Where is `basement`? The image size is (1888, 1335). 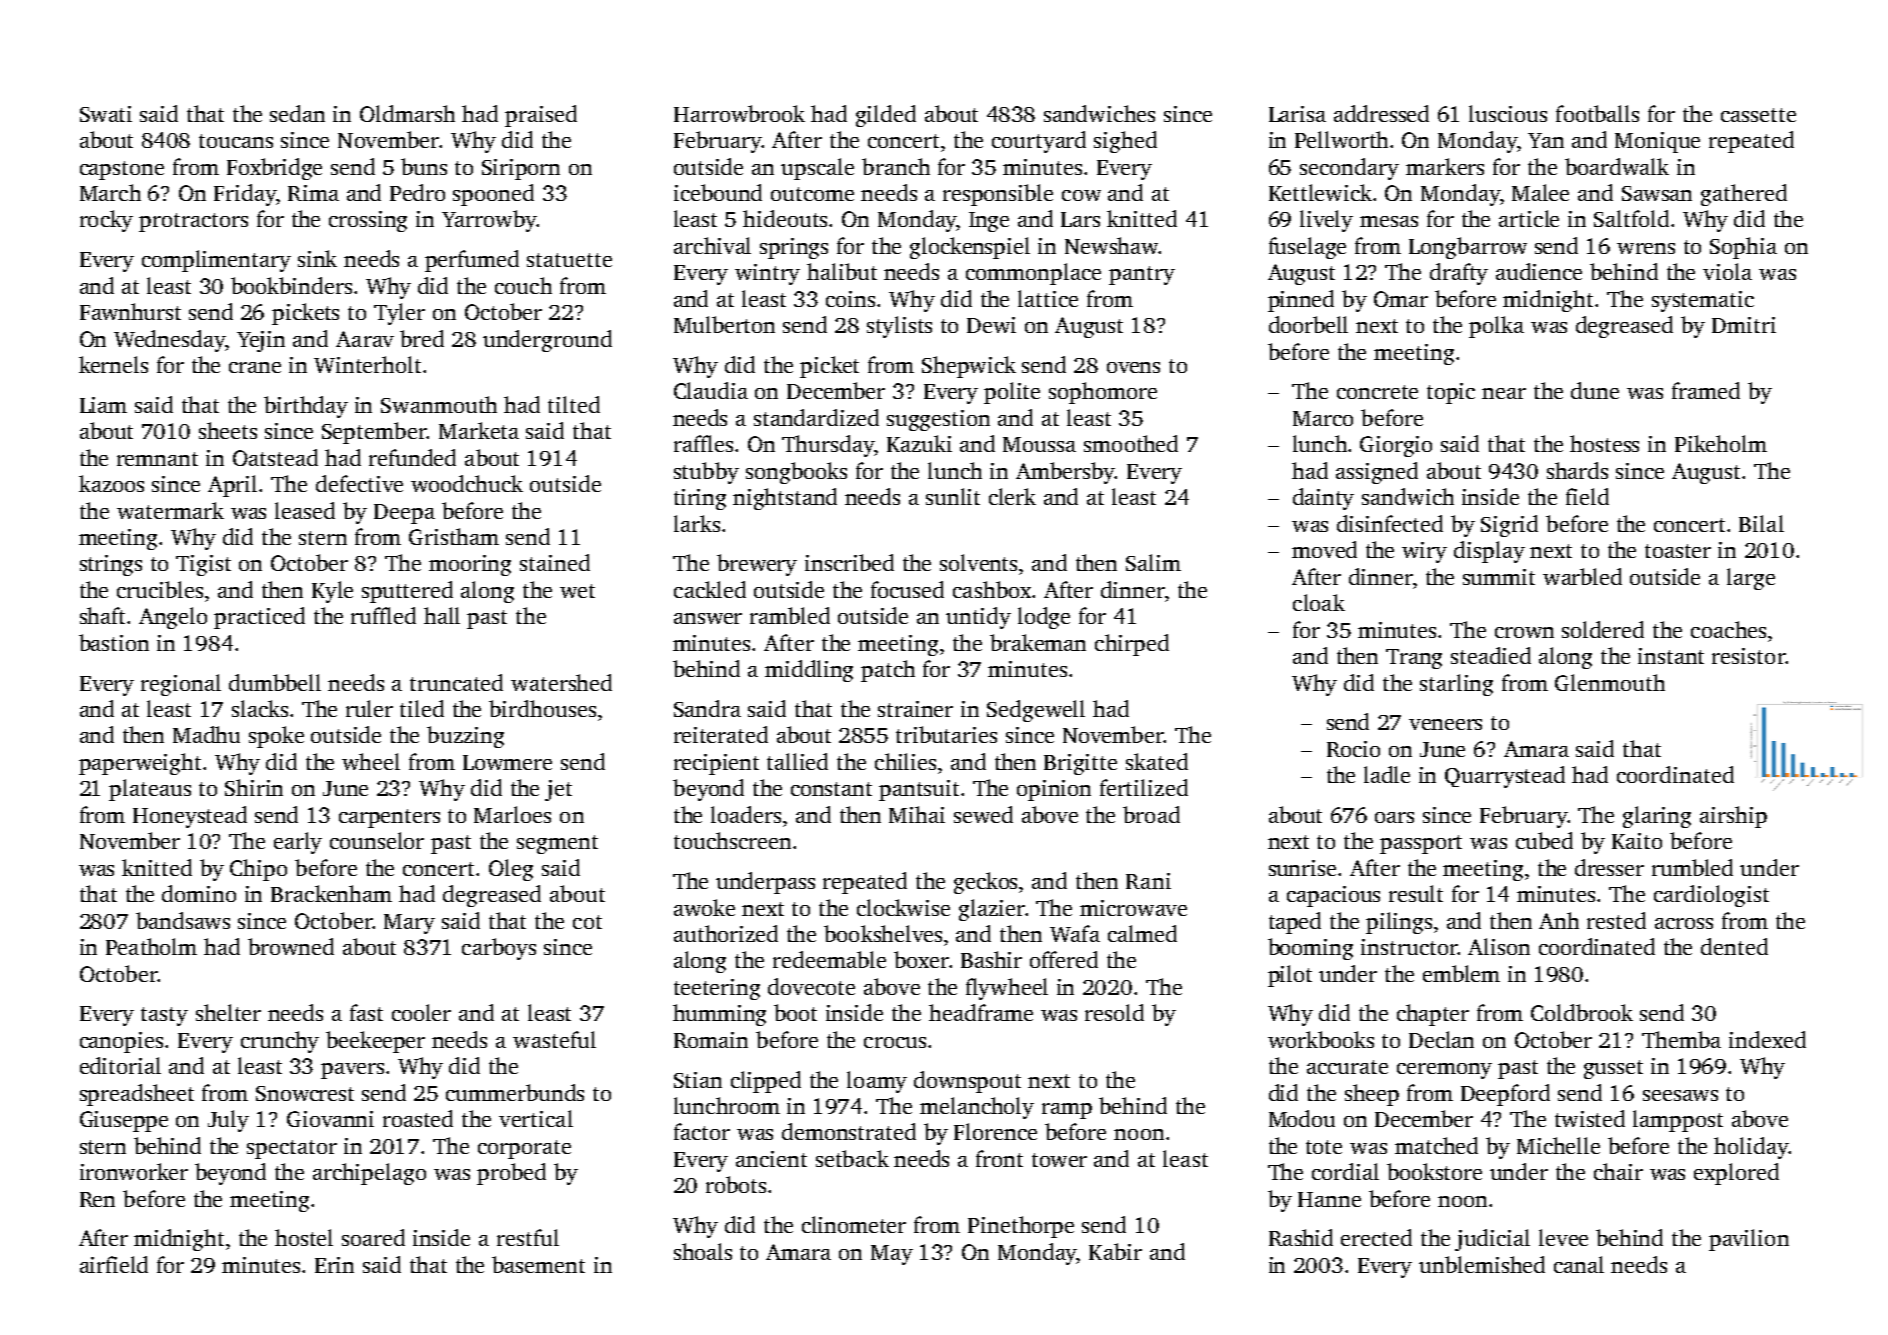
basement is located at coordinates (538, 1264).
